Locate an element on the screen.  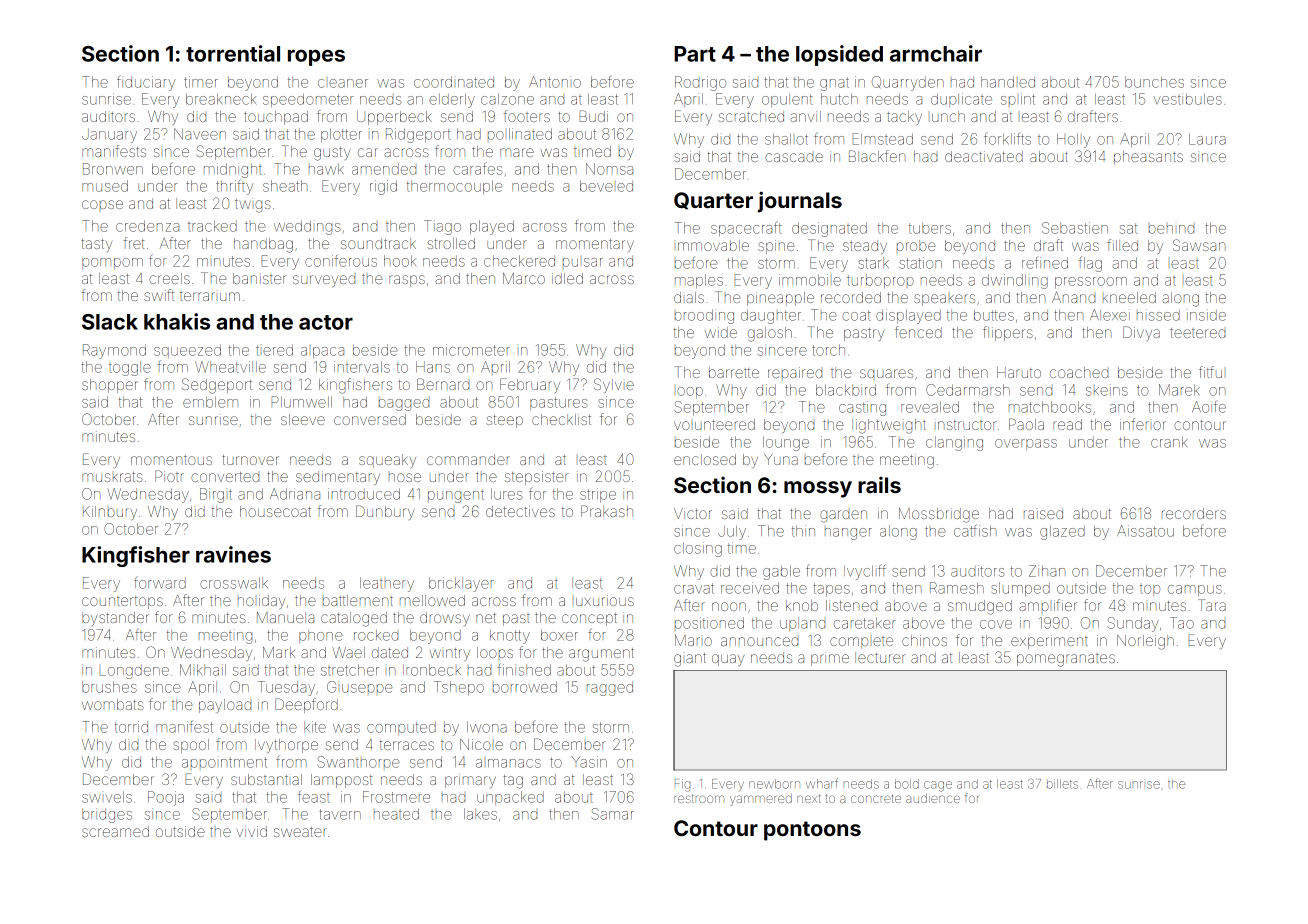
Divya is located at coordinates (1141, 333).
